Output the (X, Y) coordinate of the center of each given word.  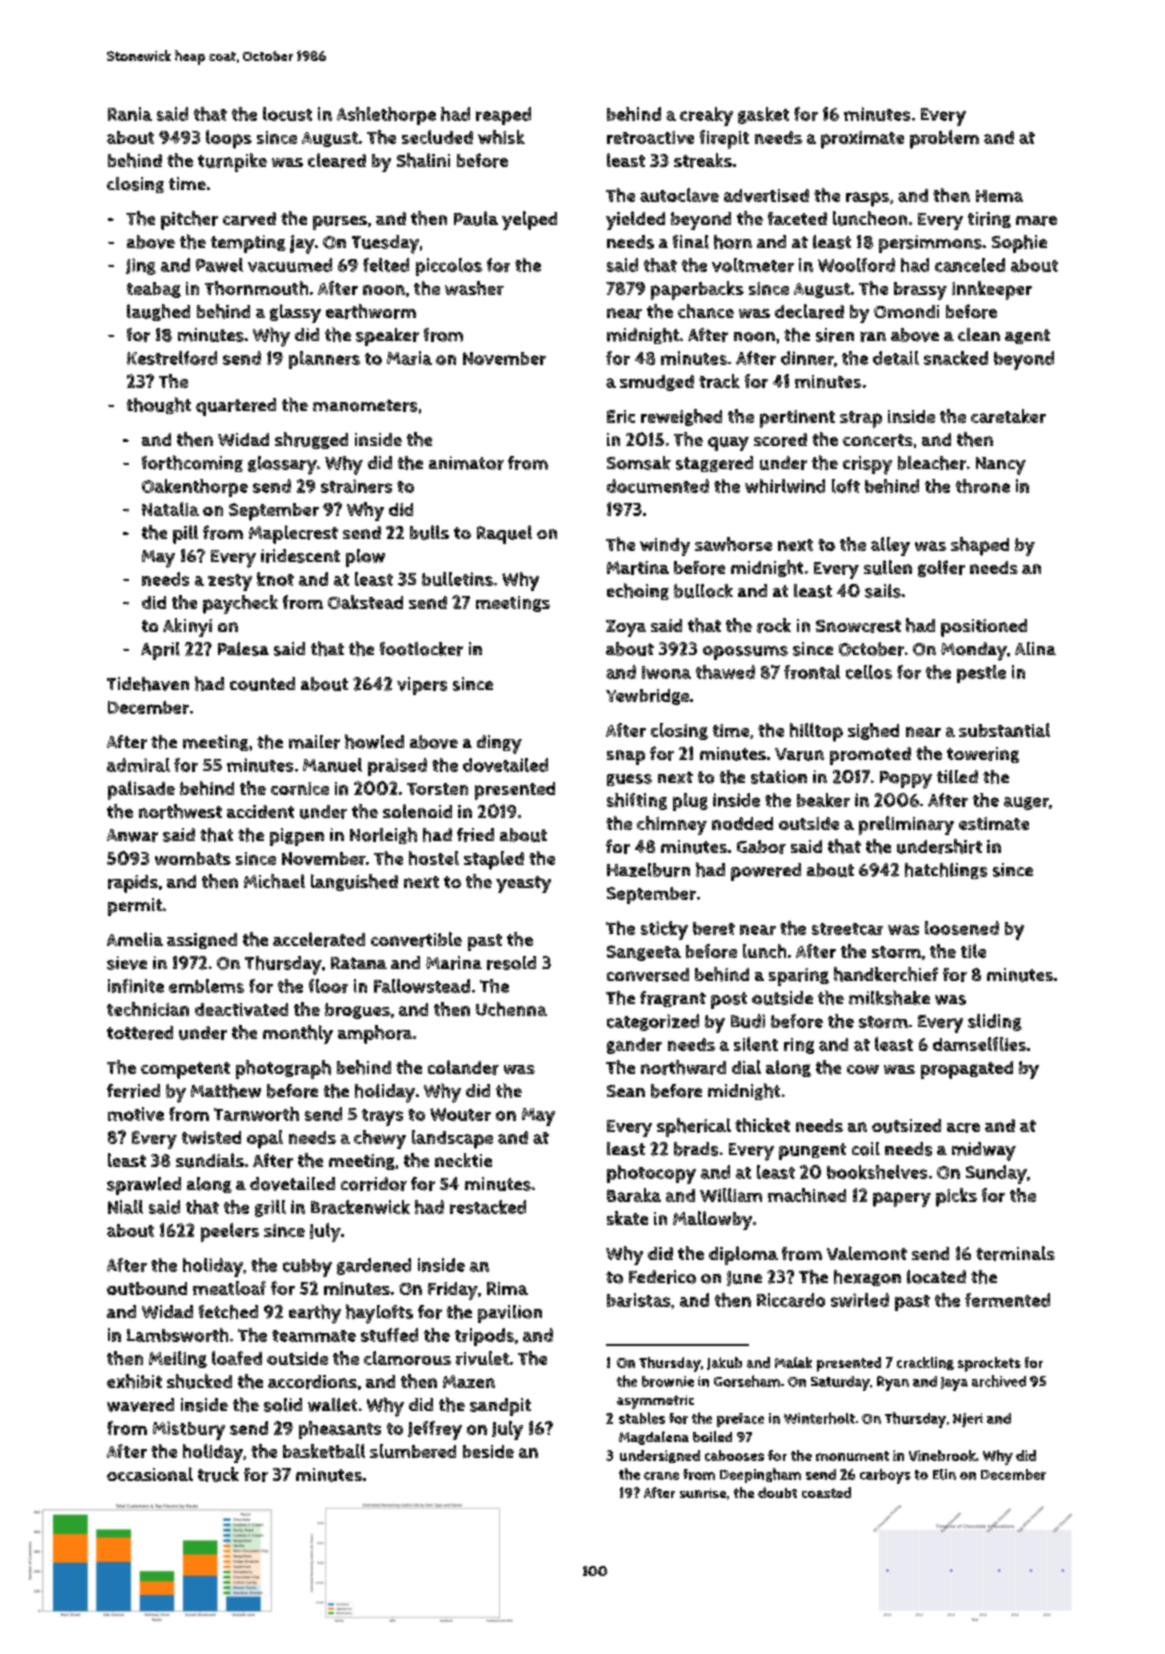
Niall (125, 1207)
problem (944, 139)
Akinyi (187, 627)
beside (488, 1451)
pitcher (189, 220)
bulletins (457, 579)
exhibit (134, 1381)
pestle (981, 674)
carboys (885, 1476)
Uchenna (511, 1009)
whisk (501, 137)
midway (984, 1151)
